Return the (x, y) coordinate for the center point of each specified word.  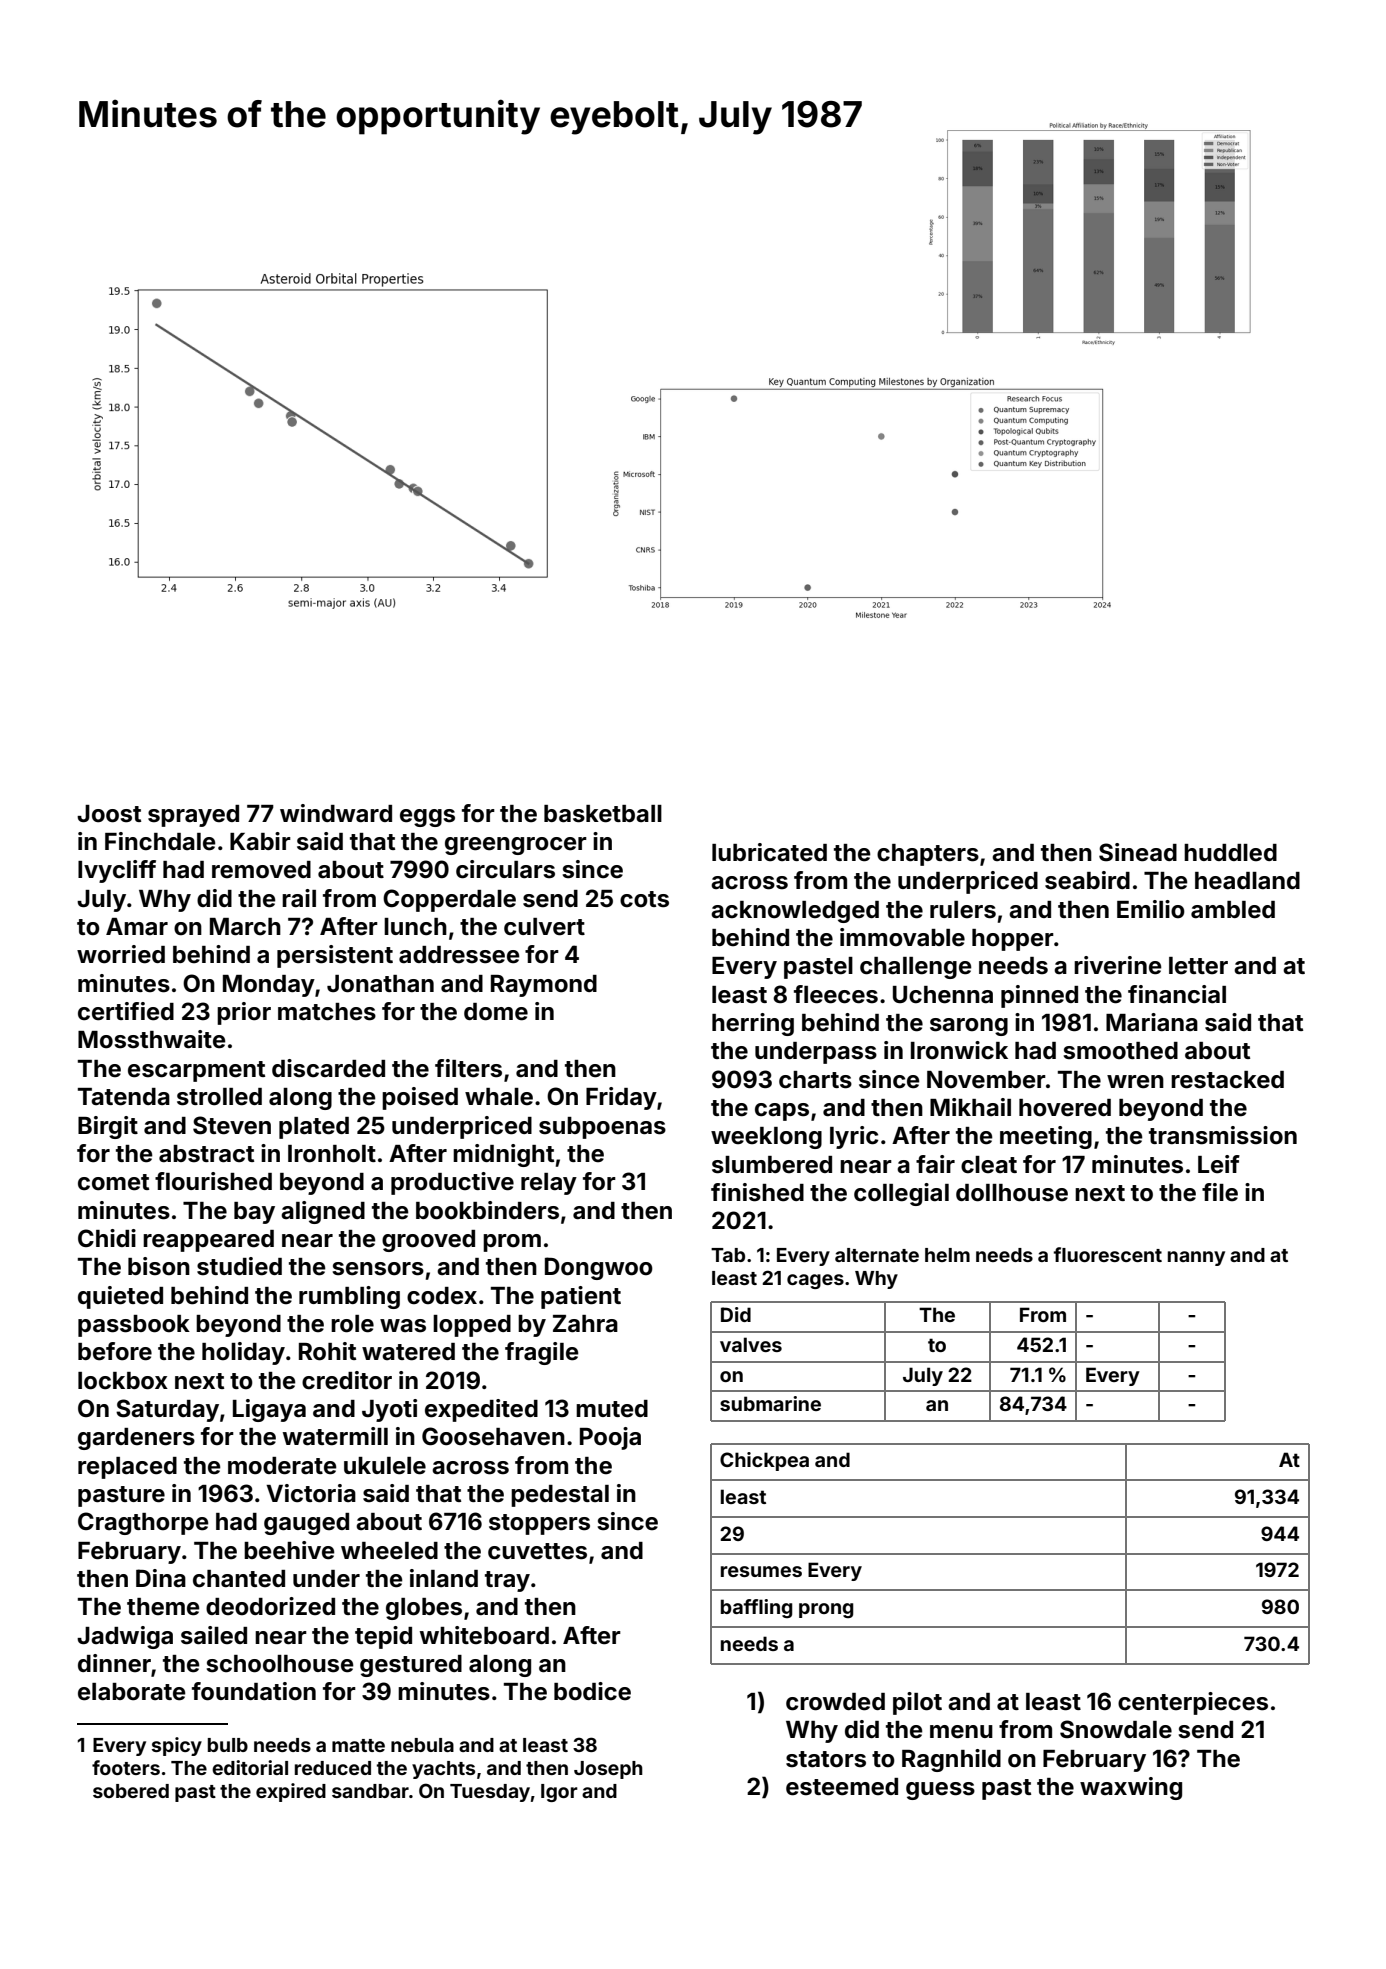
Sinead (1138, 852)
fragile (542, 1353)
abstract (206, 1154)
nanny (1196, 1258)
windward (336, 813)
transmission (1223, 1135)
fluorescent (1108, 1254)
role (352, 1324)
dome (496, 1012)
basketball (603, 814)
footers (126, 1767)
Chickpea (764, 1461)
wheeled (389, 1551)
